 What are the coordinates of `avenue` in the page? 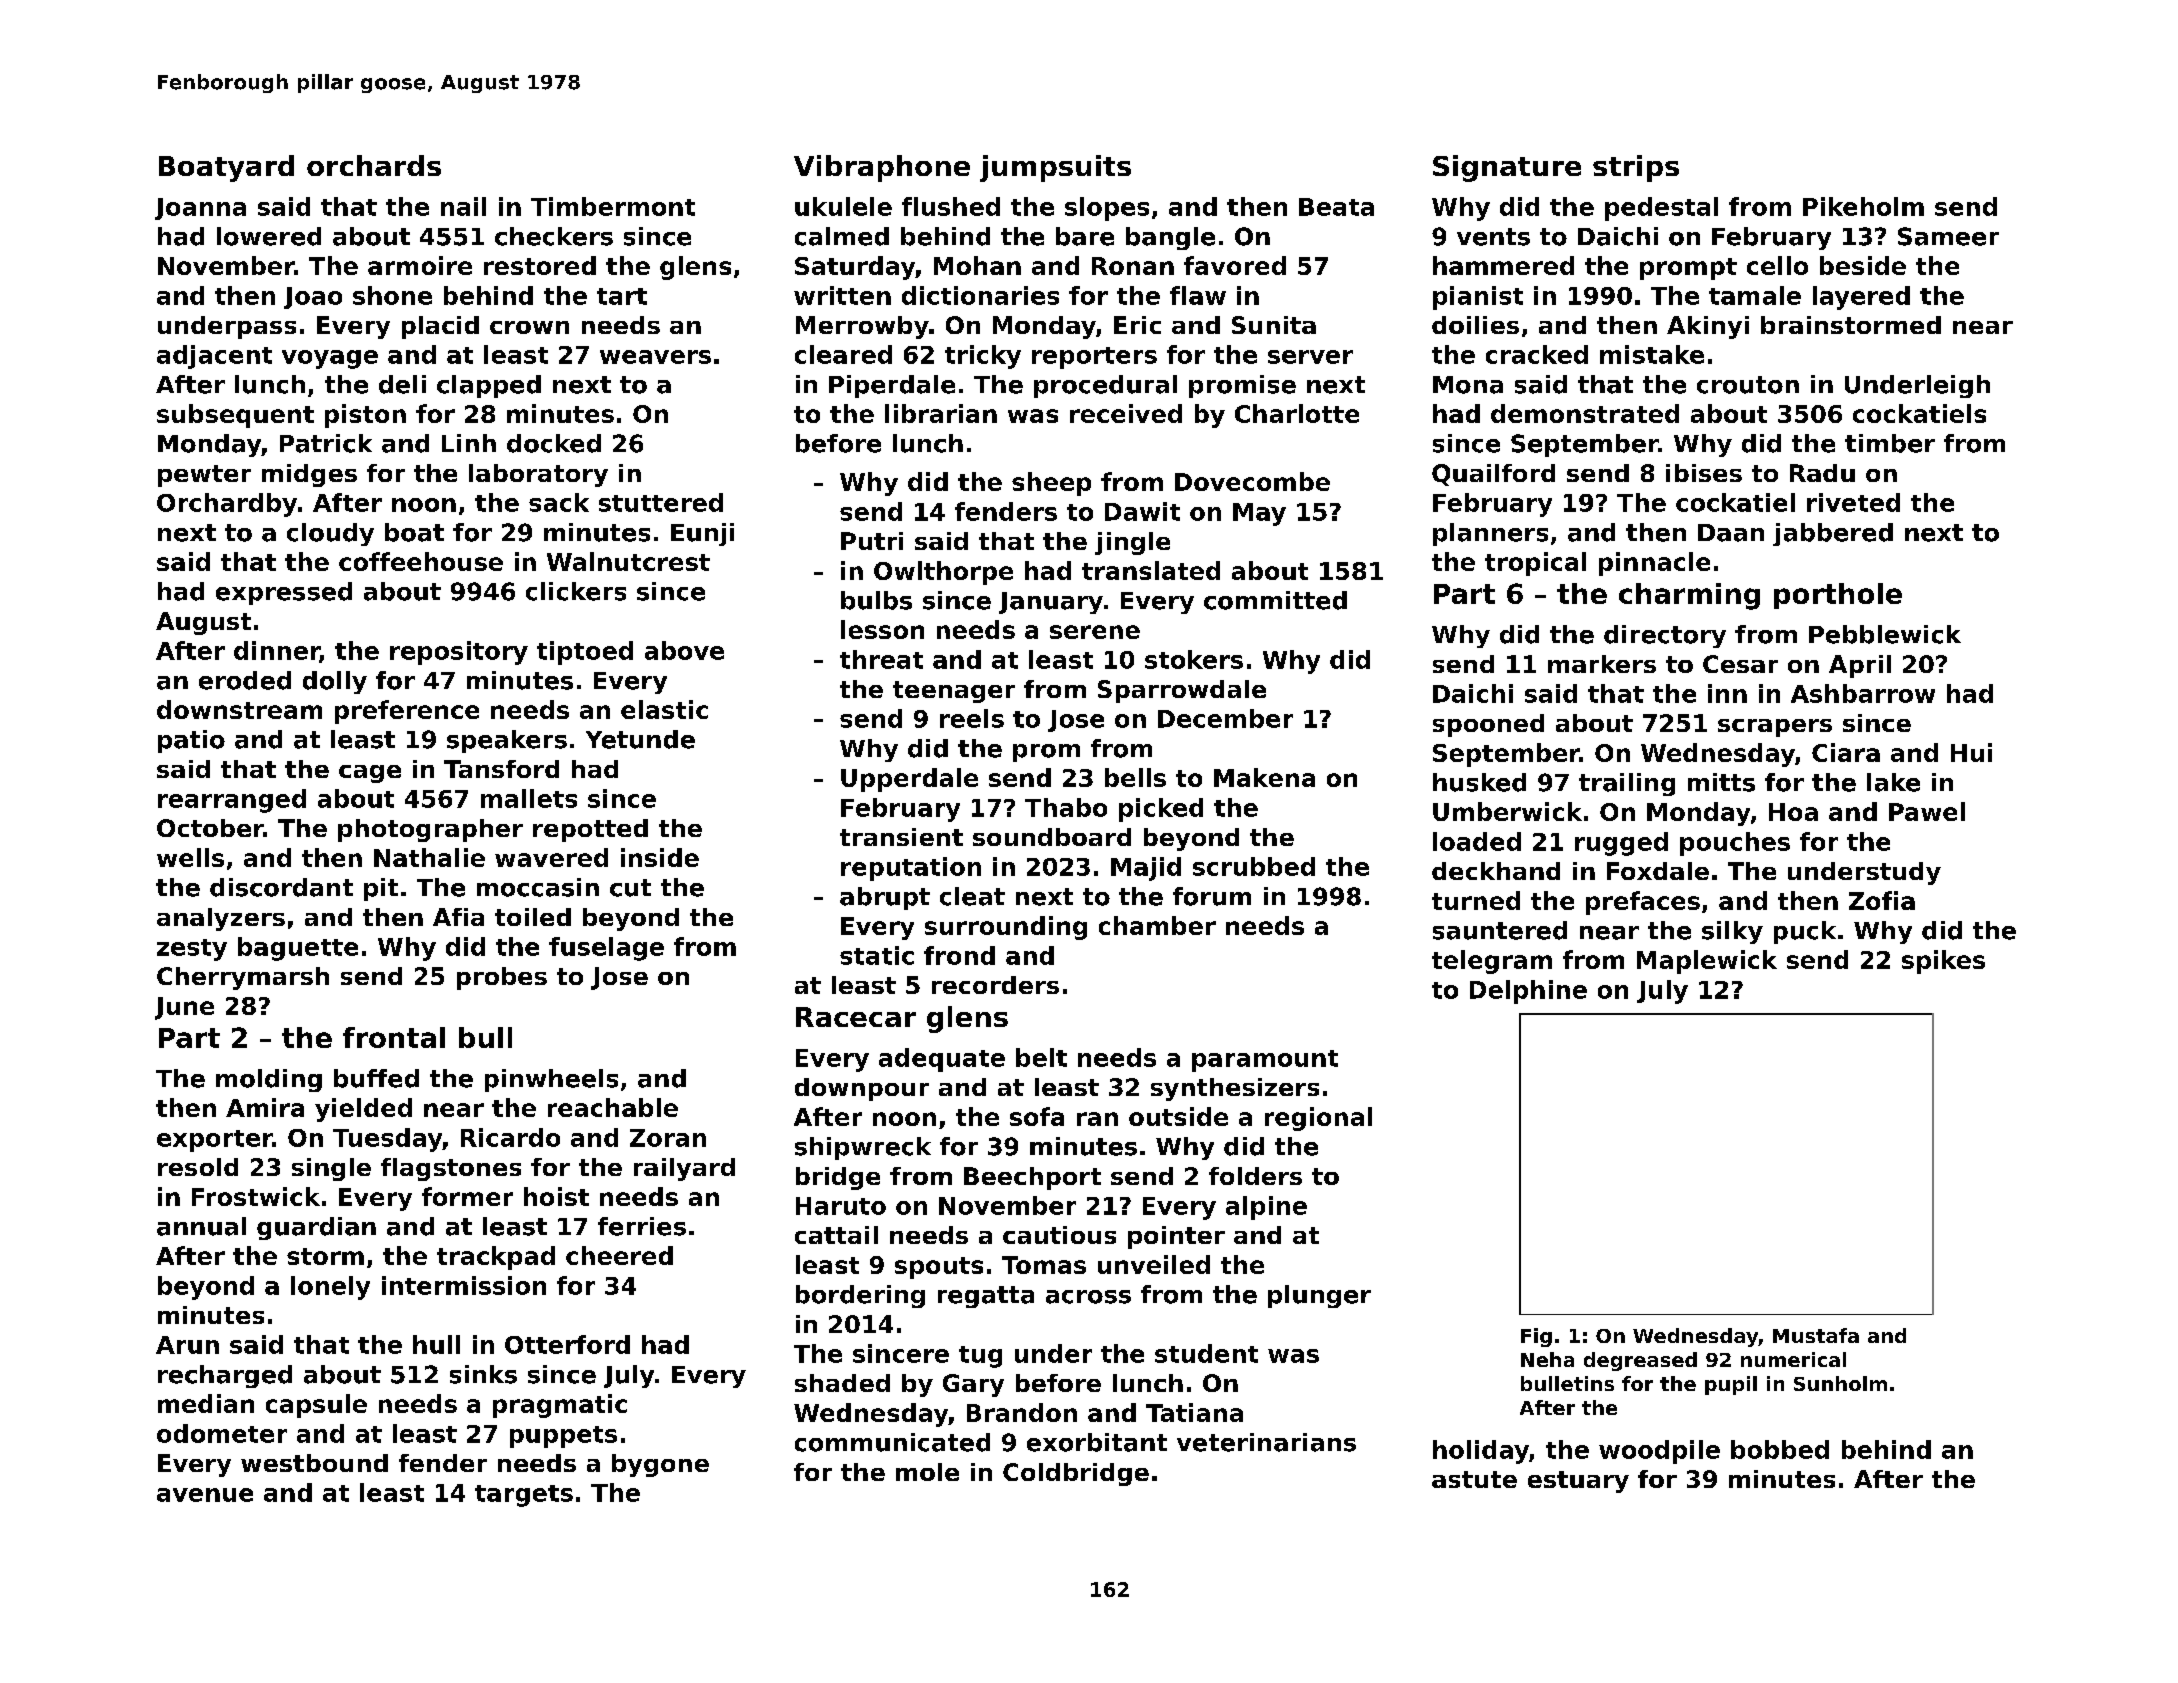 It's located at (205, 1495).
